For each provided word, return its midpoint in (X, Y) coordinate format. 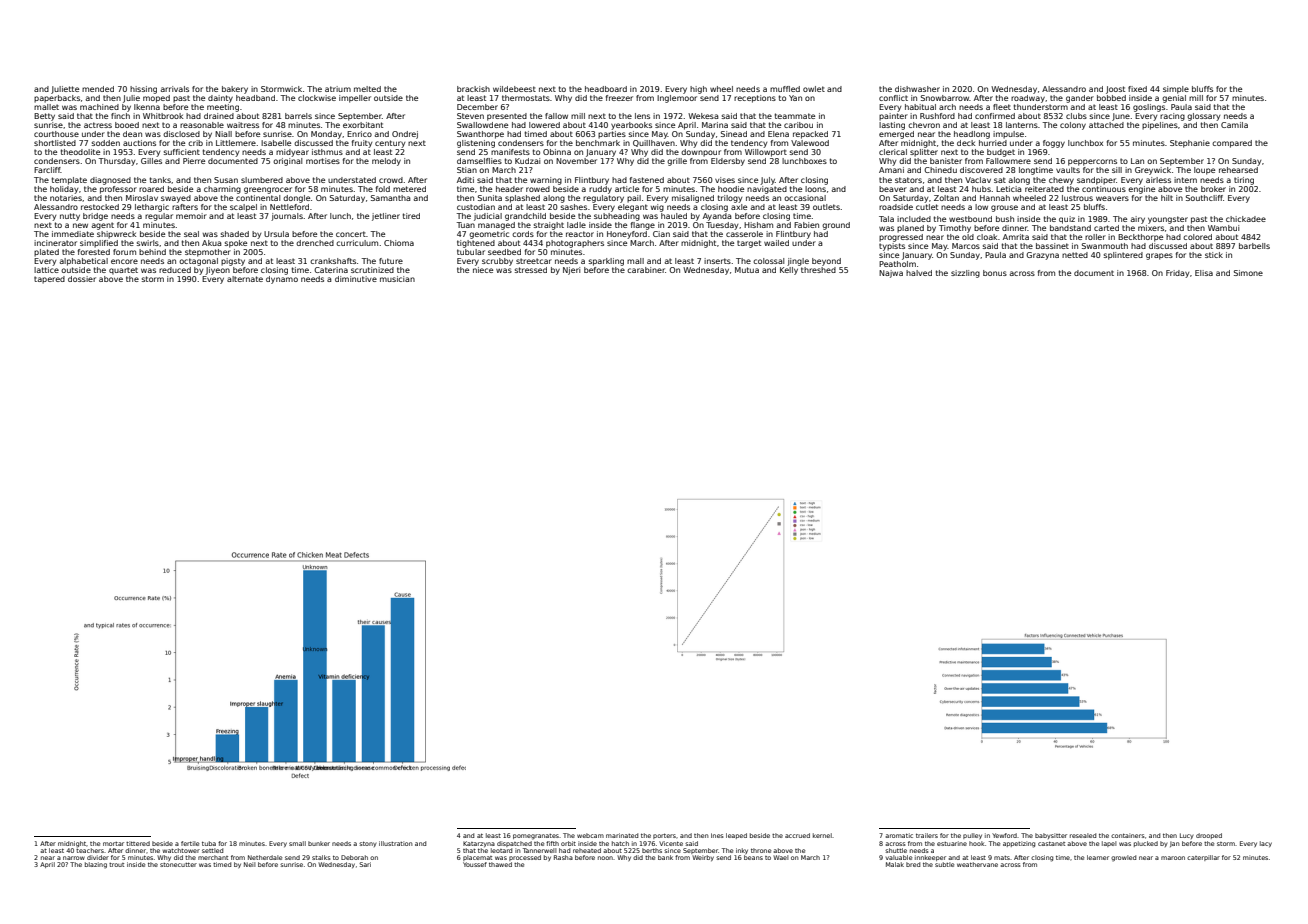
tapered (49, 280)
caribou (798, 125)
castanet (1051, 843)
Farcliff (47, 170)
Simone (1248, 273)
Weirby (703, 858)
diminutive (356, 279)
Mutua (747, 270)
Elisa (1204, 273)
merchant (213, 857)
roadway (1028, 99)
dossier (82, 279)
